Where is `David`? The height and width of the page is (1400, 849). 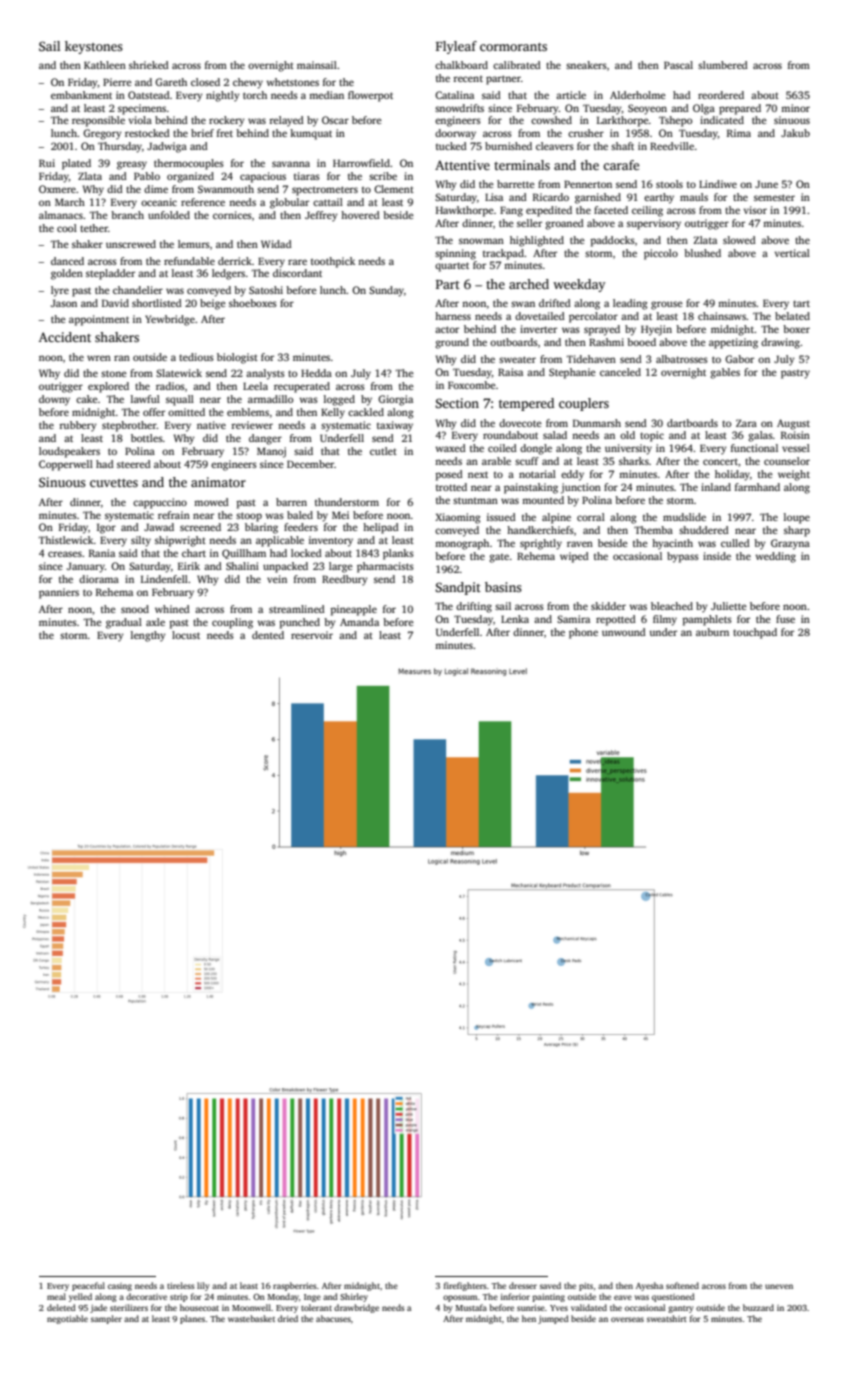
David is located at coordinates (115, 303).
